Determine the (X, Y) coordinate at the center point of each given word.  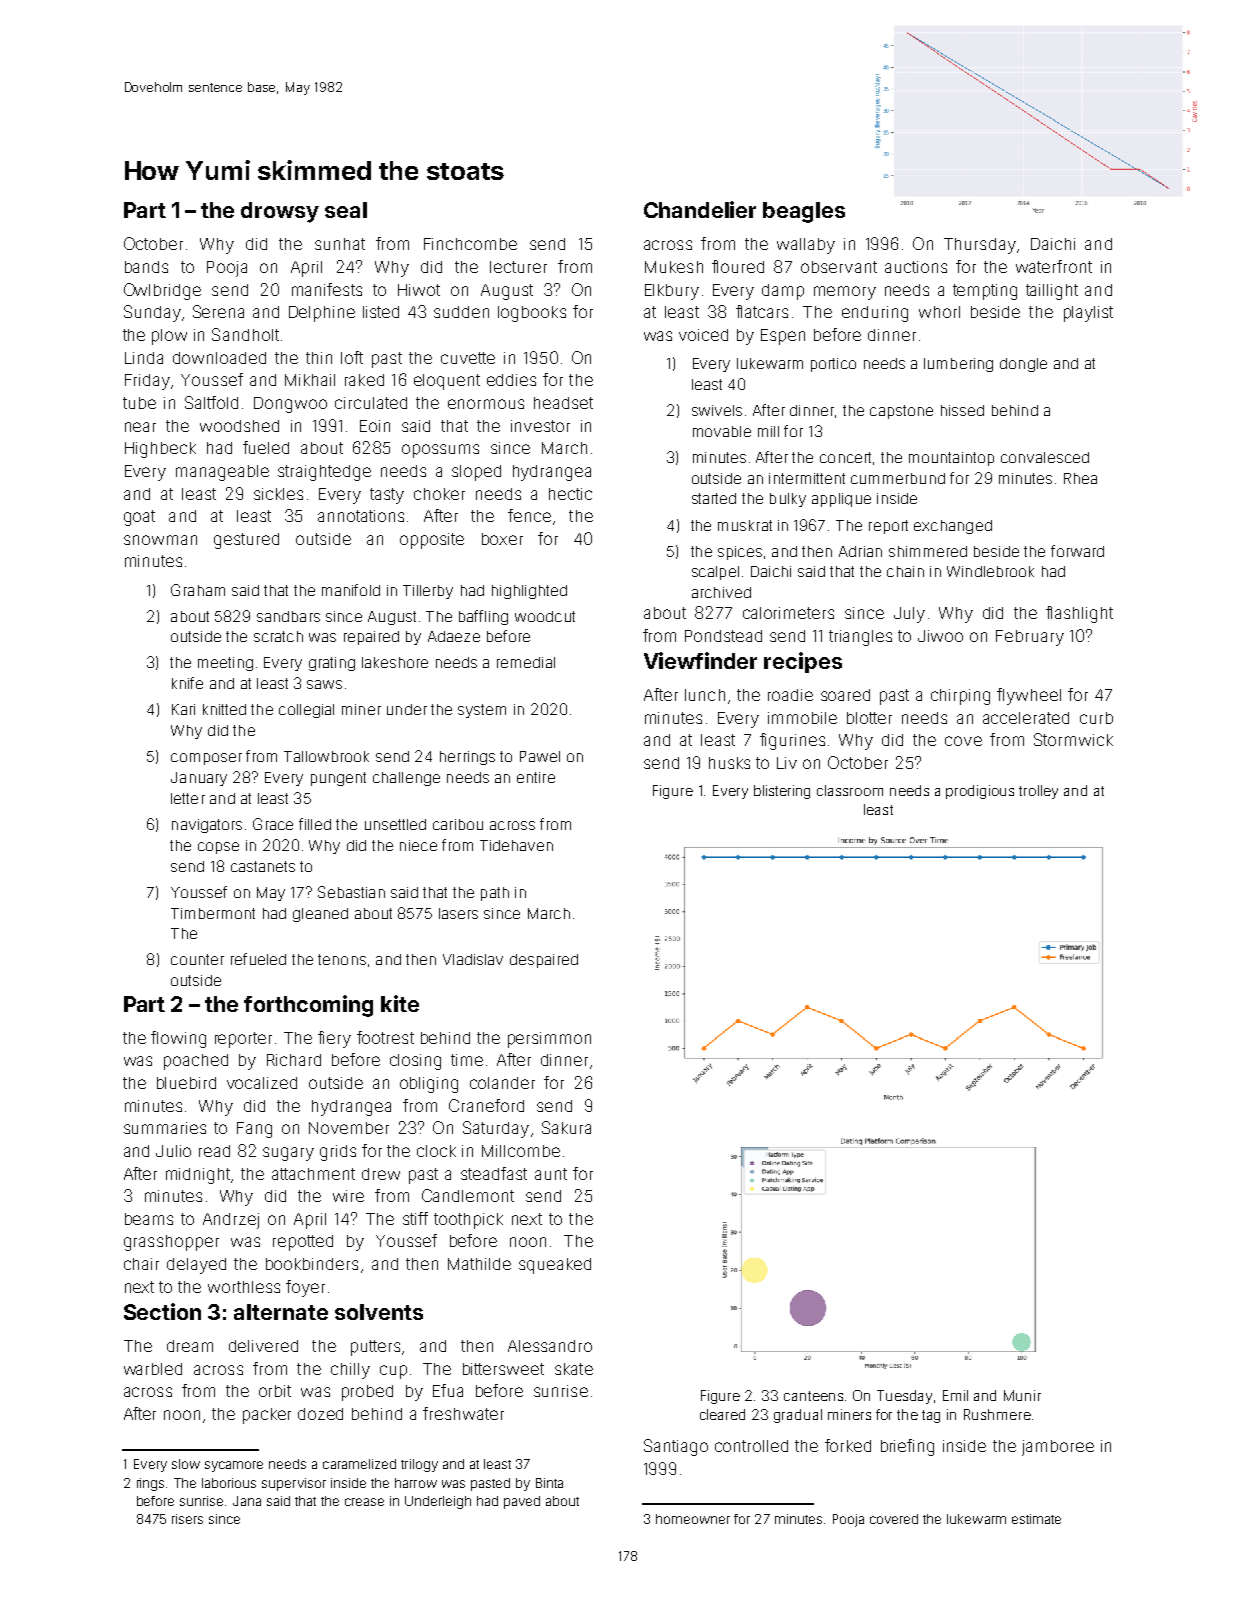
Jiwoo (940, 636)
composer (206, 759)
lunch (705, 695)
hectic (570, 494)
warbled (153, 1369)
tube (139, 403)
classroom (850, 790)
